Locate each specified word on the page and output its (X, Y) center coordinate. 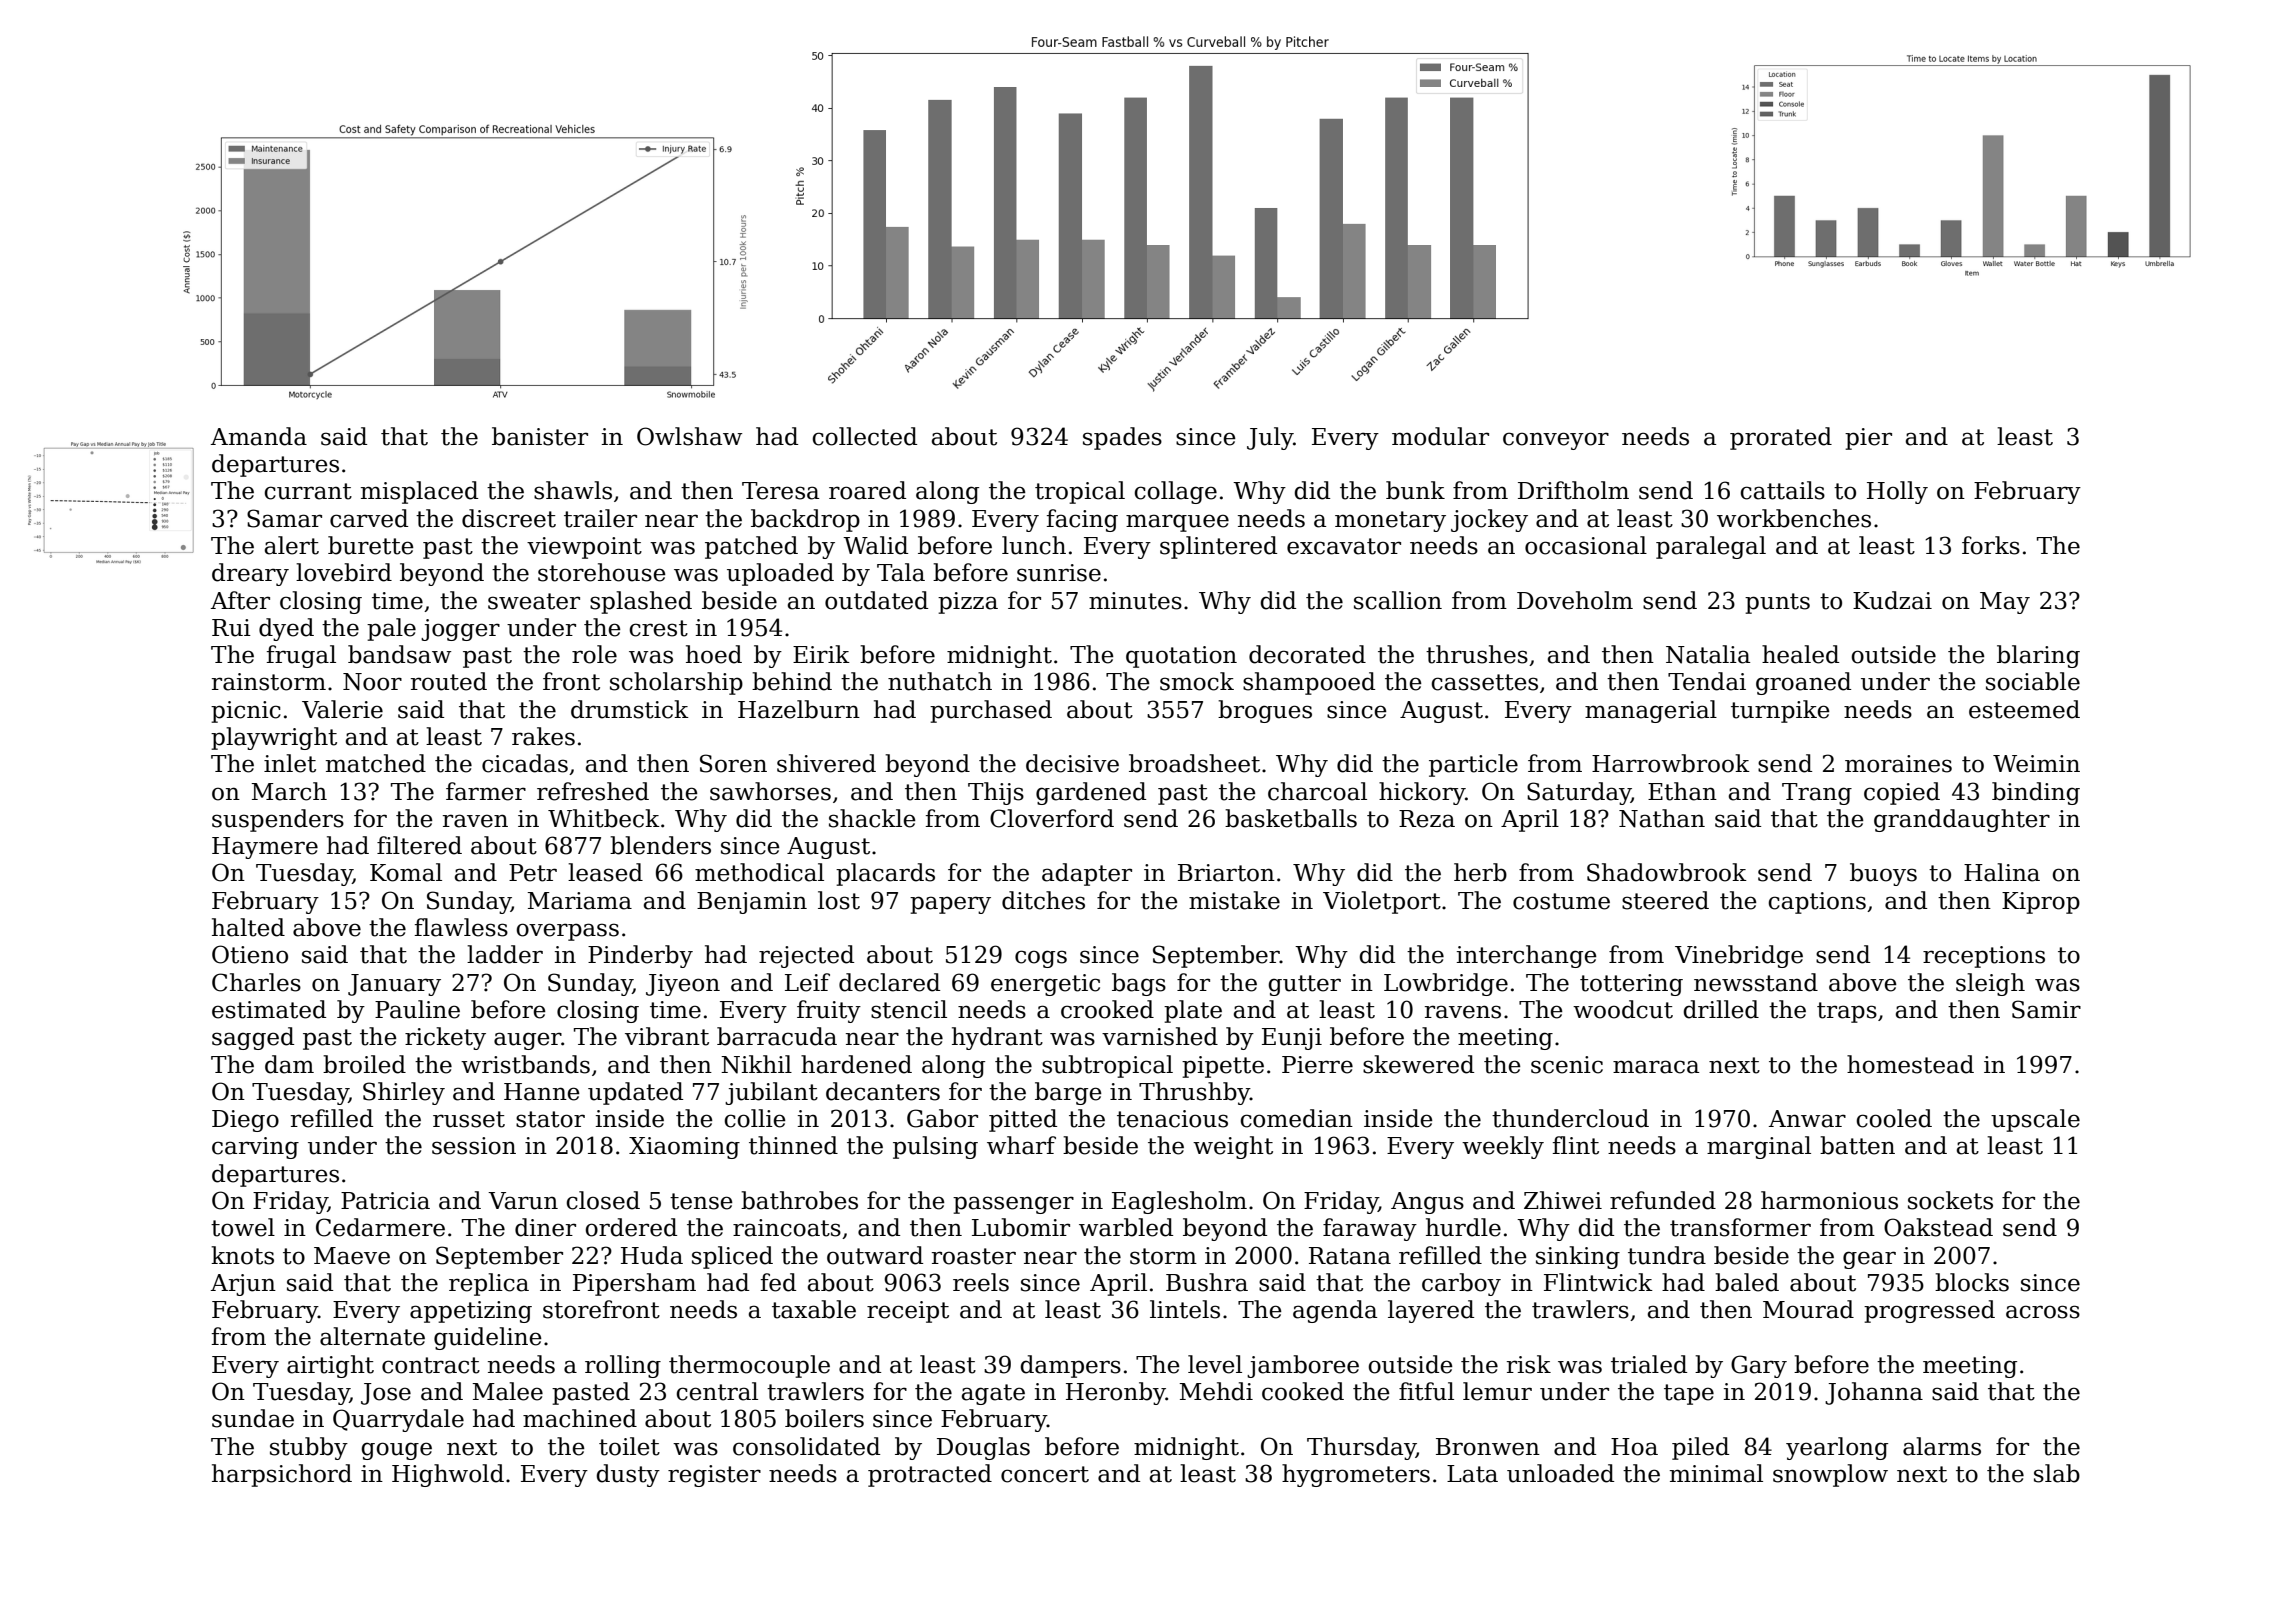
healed (1800, 654)
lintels (1185, 1309)
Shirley (404, 1093)
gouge (397, 1451)
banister (540, 436)
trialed (1649, 1364)
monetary (1390, 521)
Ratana (1350, 1256)
